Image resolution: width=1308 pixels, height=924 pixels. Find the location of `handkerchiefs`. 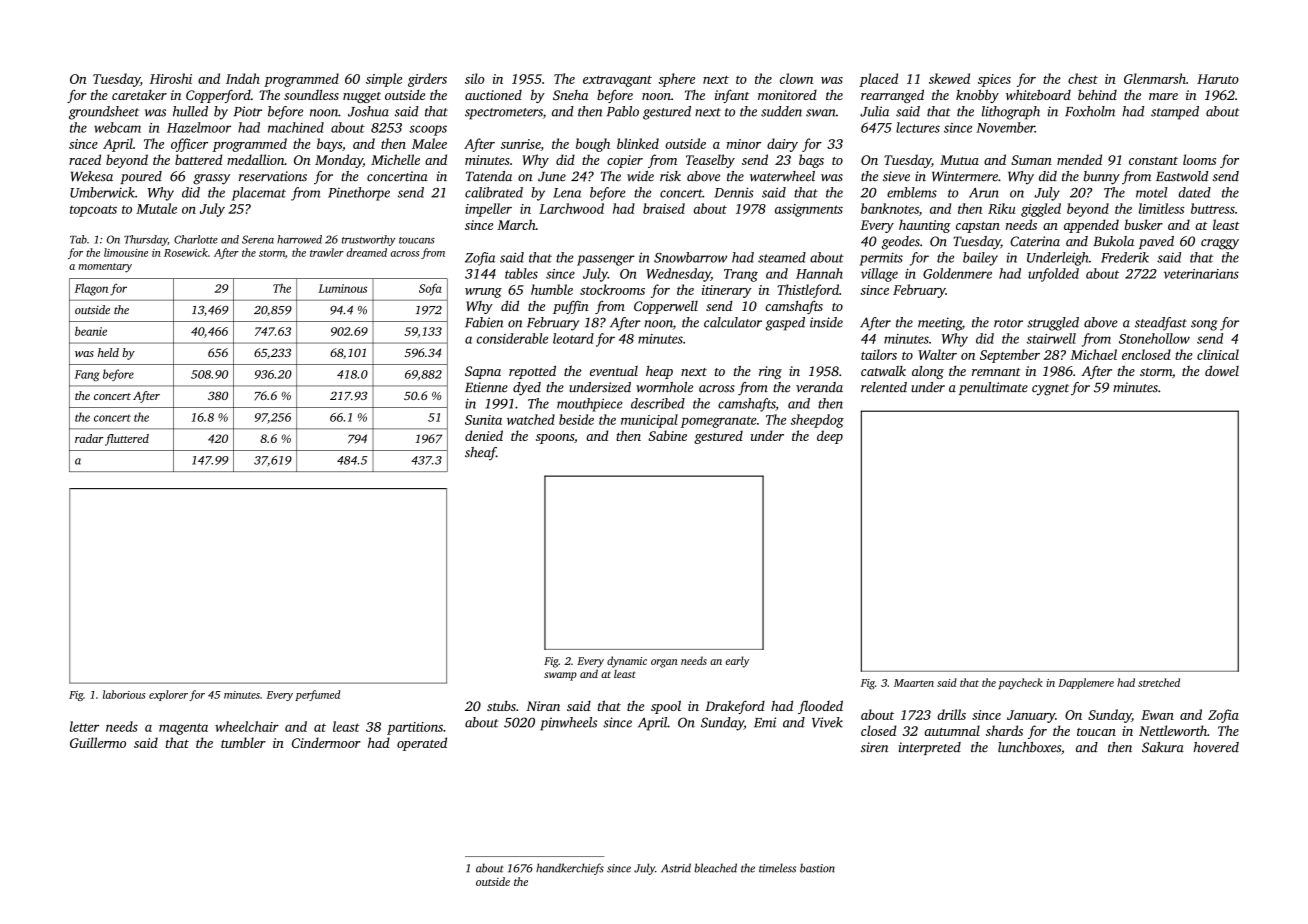

handkerchiefs is located at coordinates (570, 869).
